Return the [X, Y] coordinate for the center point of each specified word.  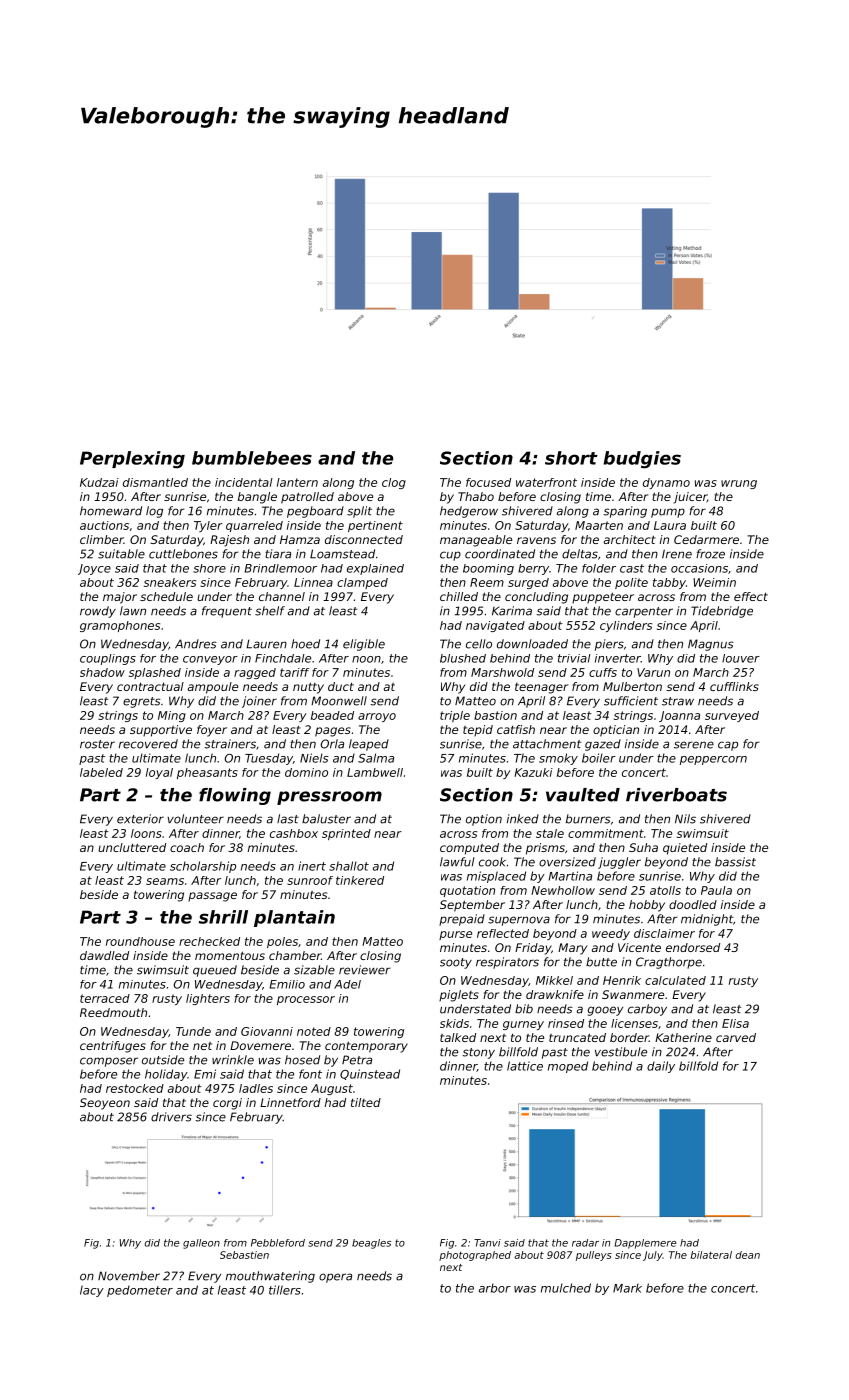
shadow [102, 672]
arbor [495, 1288]
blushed [463, 658]
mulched [566, 1288]
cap [728, 746]
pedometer [140, 1291]
